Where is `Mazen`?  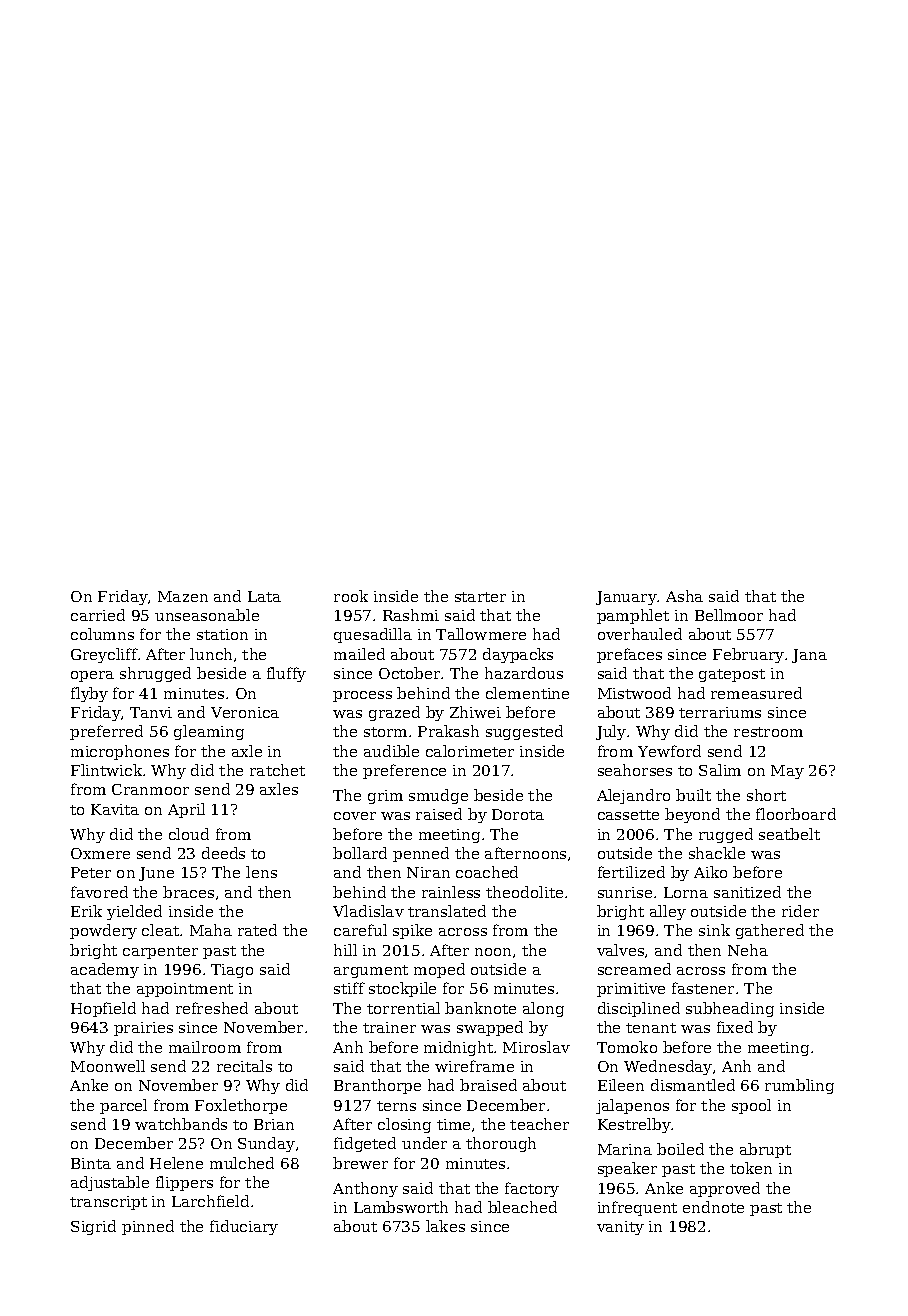
Mazen is located at coordinates (183, 596).
